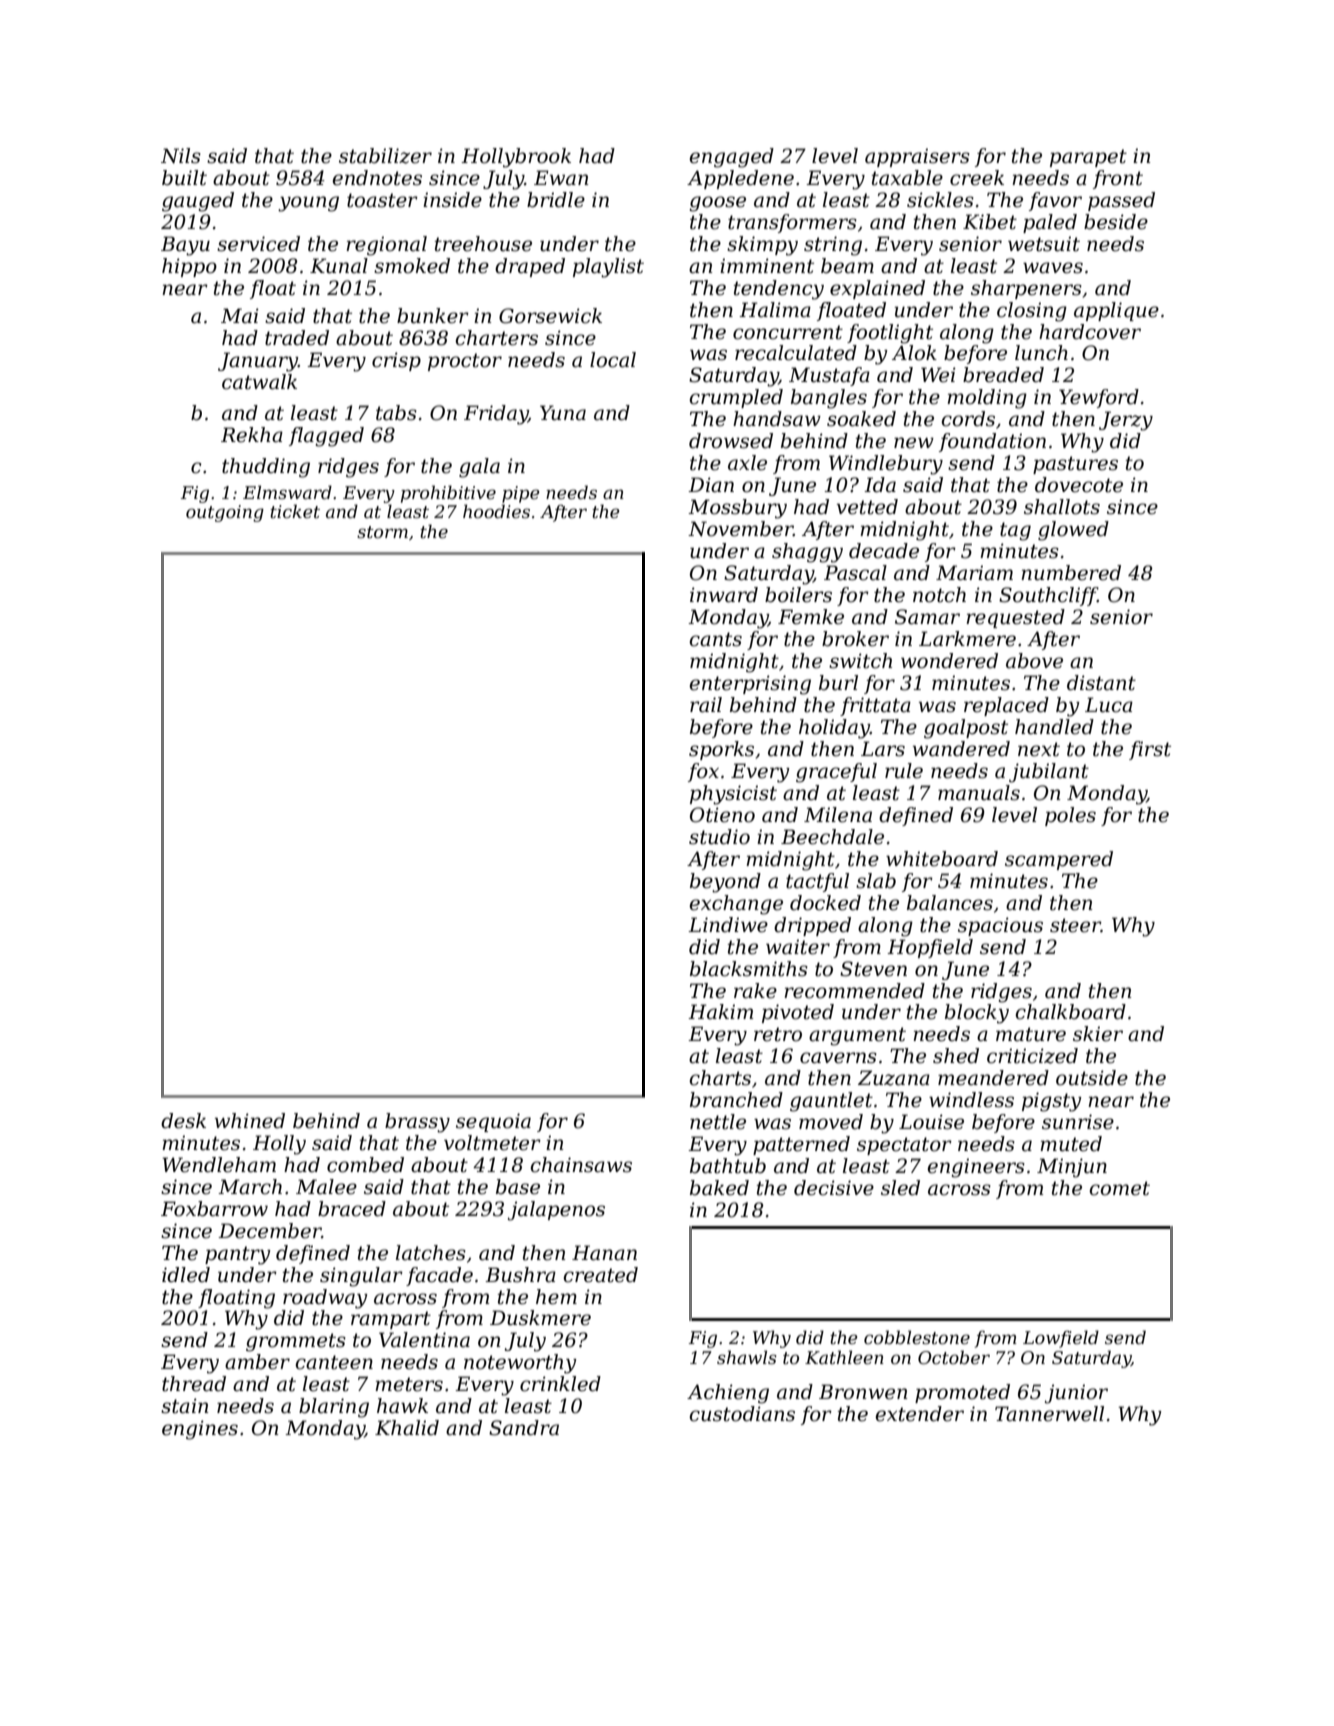  What do you see at coordinates (407, 1428) in the screenshot?
I see `Khalid` at bounding box center [407, 1428].
